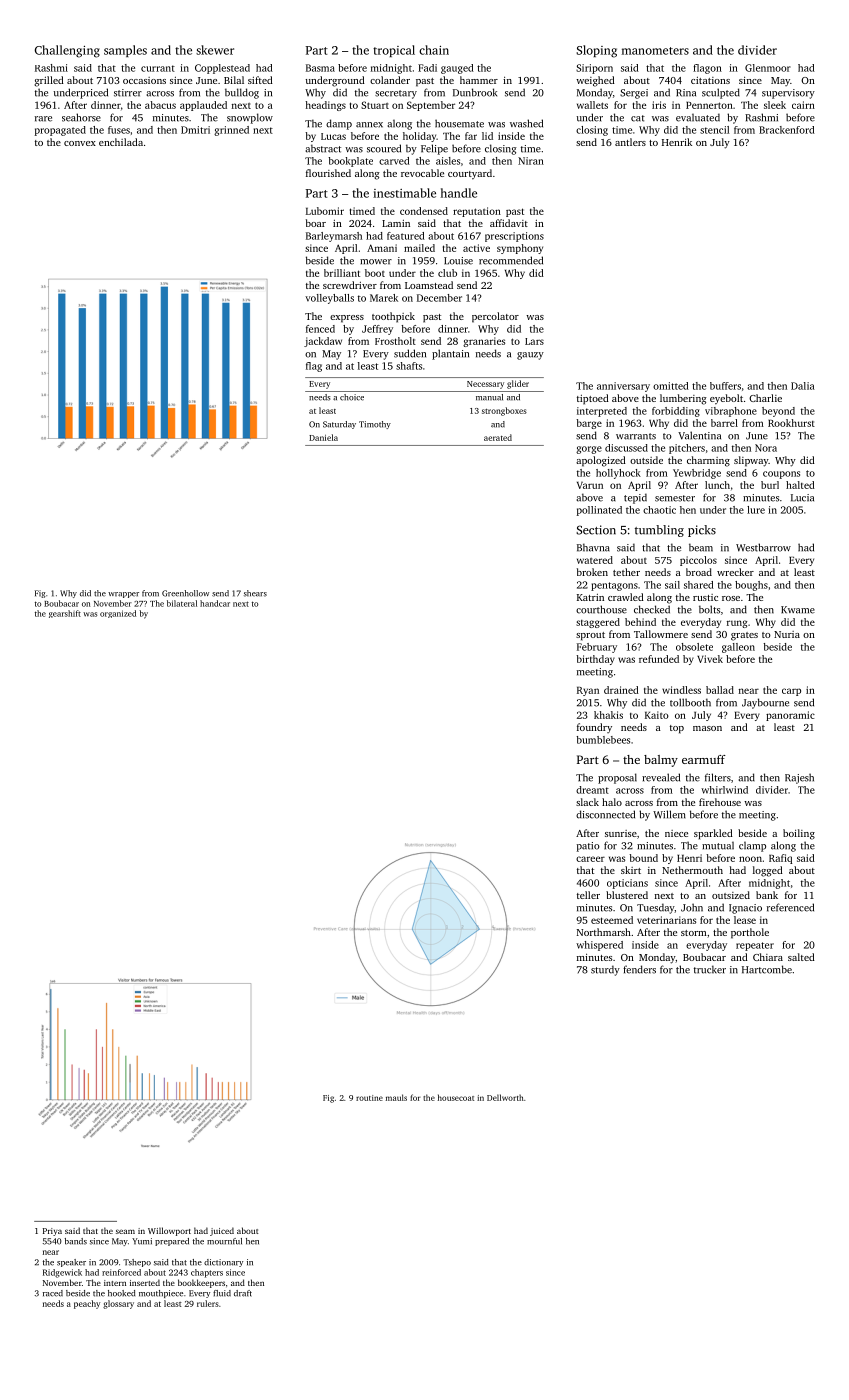 This document has height=1400, width=849. Describe the element at coordinates (243, 1293) in the document. I see `draft` at that location.
